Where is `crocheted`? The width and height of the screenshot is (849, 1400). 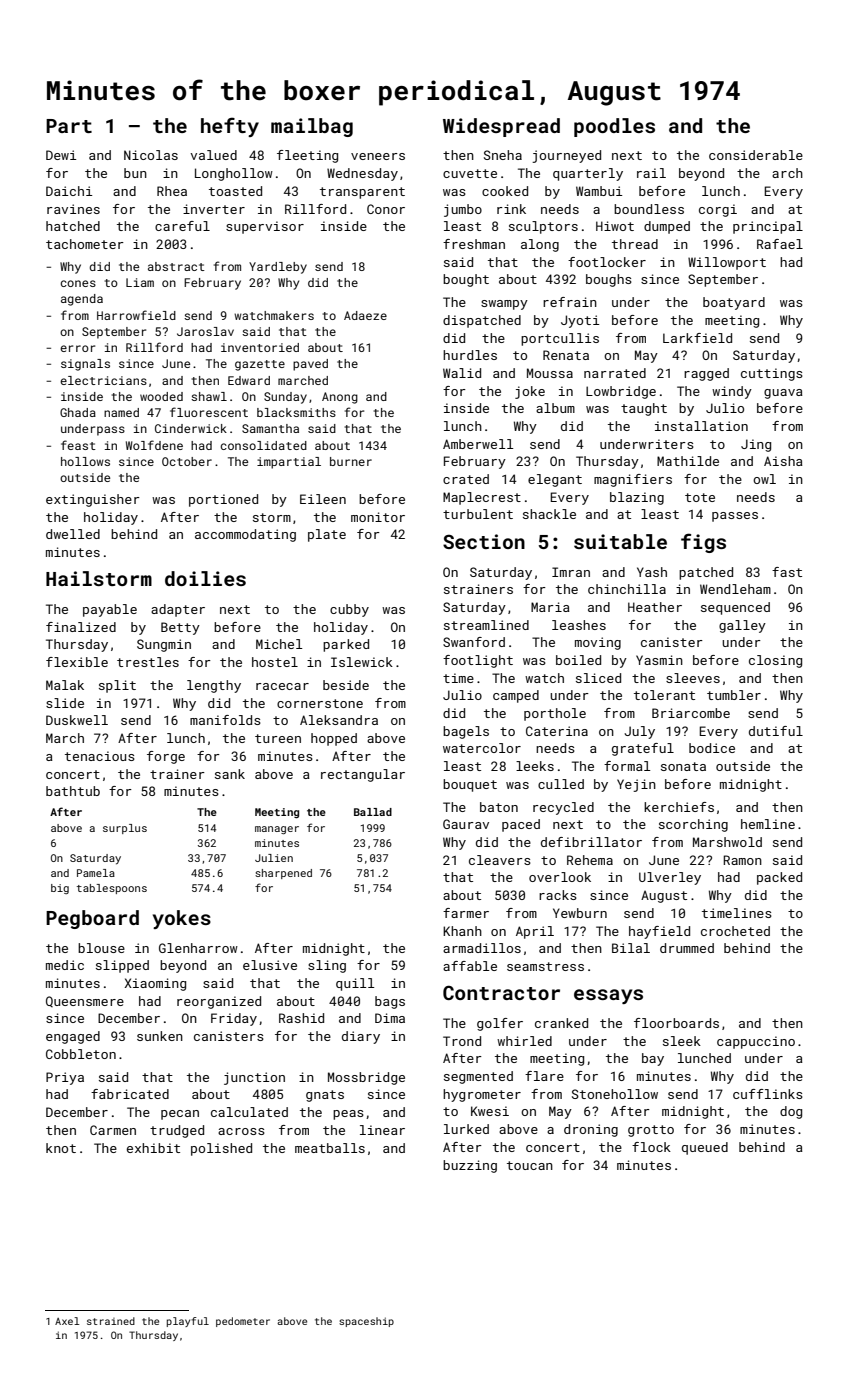 crocheted is located at coordinates (735, 931).
